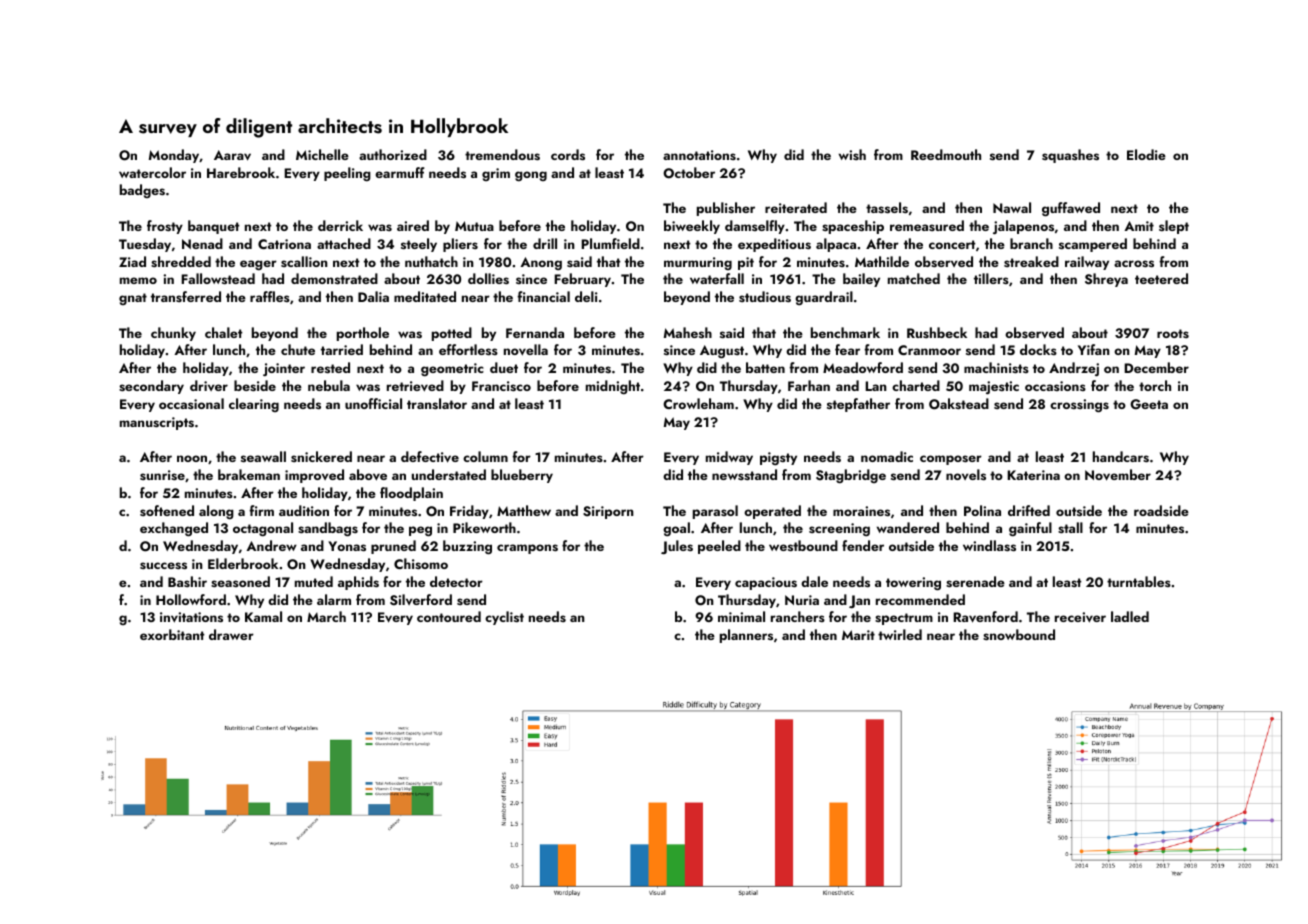  Describe the element at coordinates (535, 332) in the screenshot. I see `Fernanda` at that location.
